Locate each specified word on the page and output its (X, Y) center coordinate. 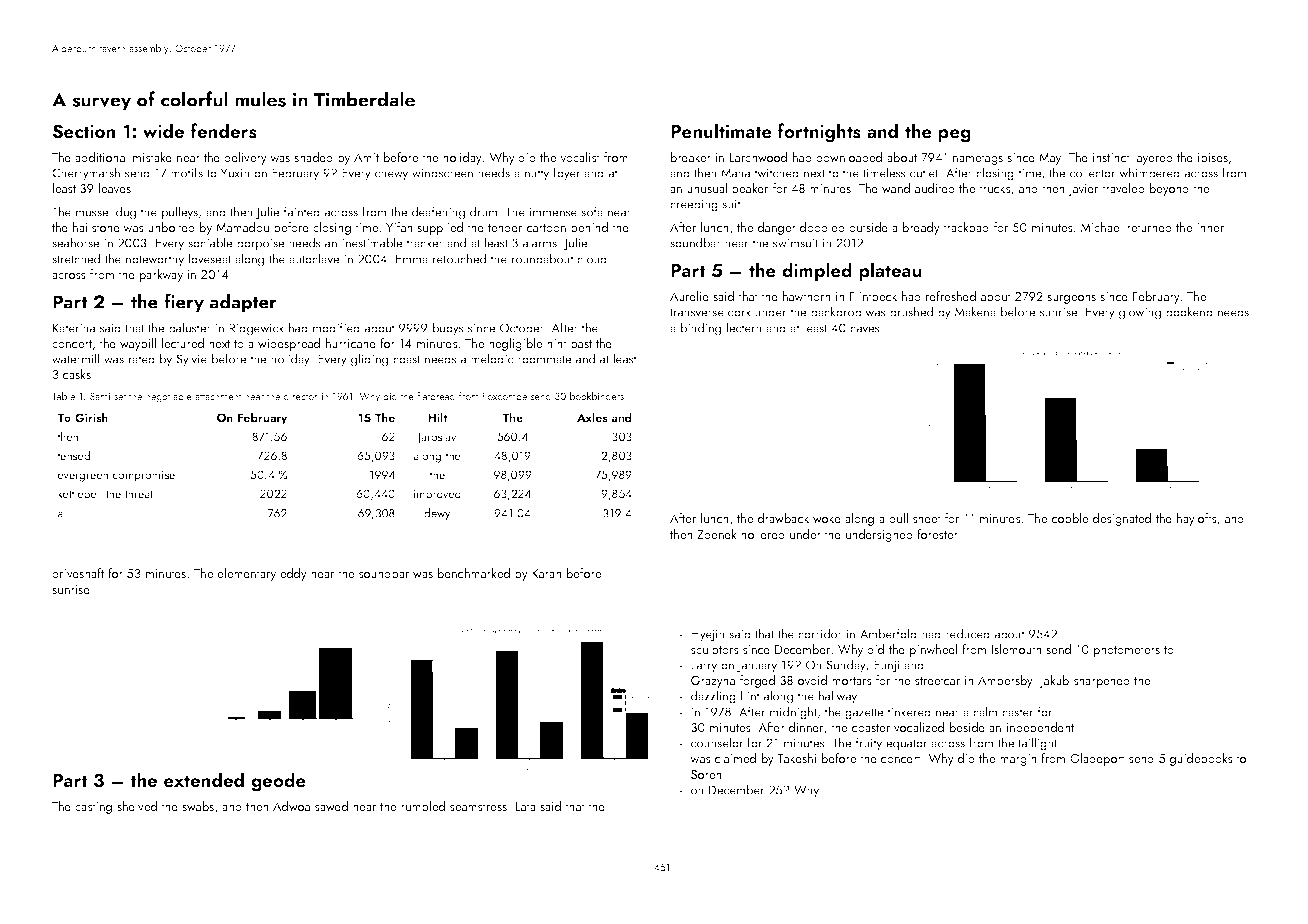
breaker (691, 157)
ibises (1213, 157)
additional (101, 157)
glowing (1140, 313)
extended (204, 779)
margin (1018, 760)
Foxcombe (505, 396)
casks (77, 374)
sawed (331, 806)
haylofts (1197, 519)
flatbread (436, 396)
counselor (717, 742)
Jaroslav (436, 437)
